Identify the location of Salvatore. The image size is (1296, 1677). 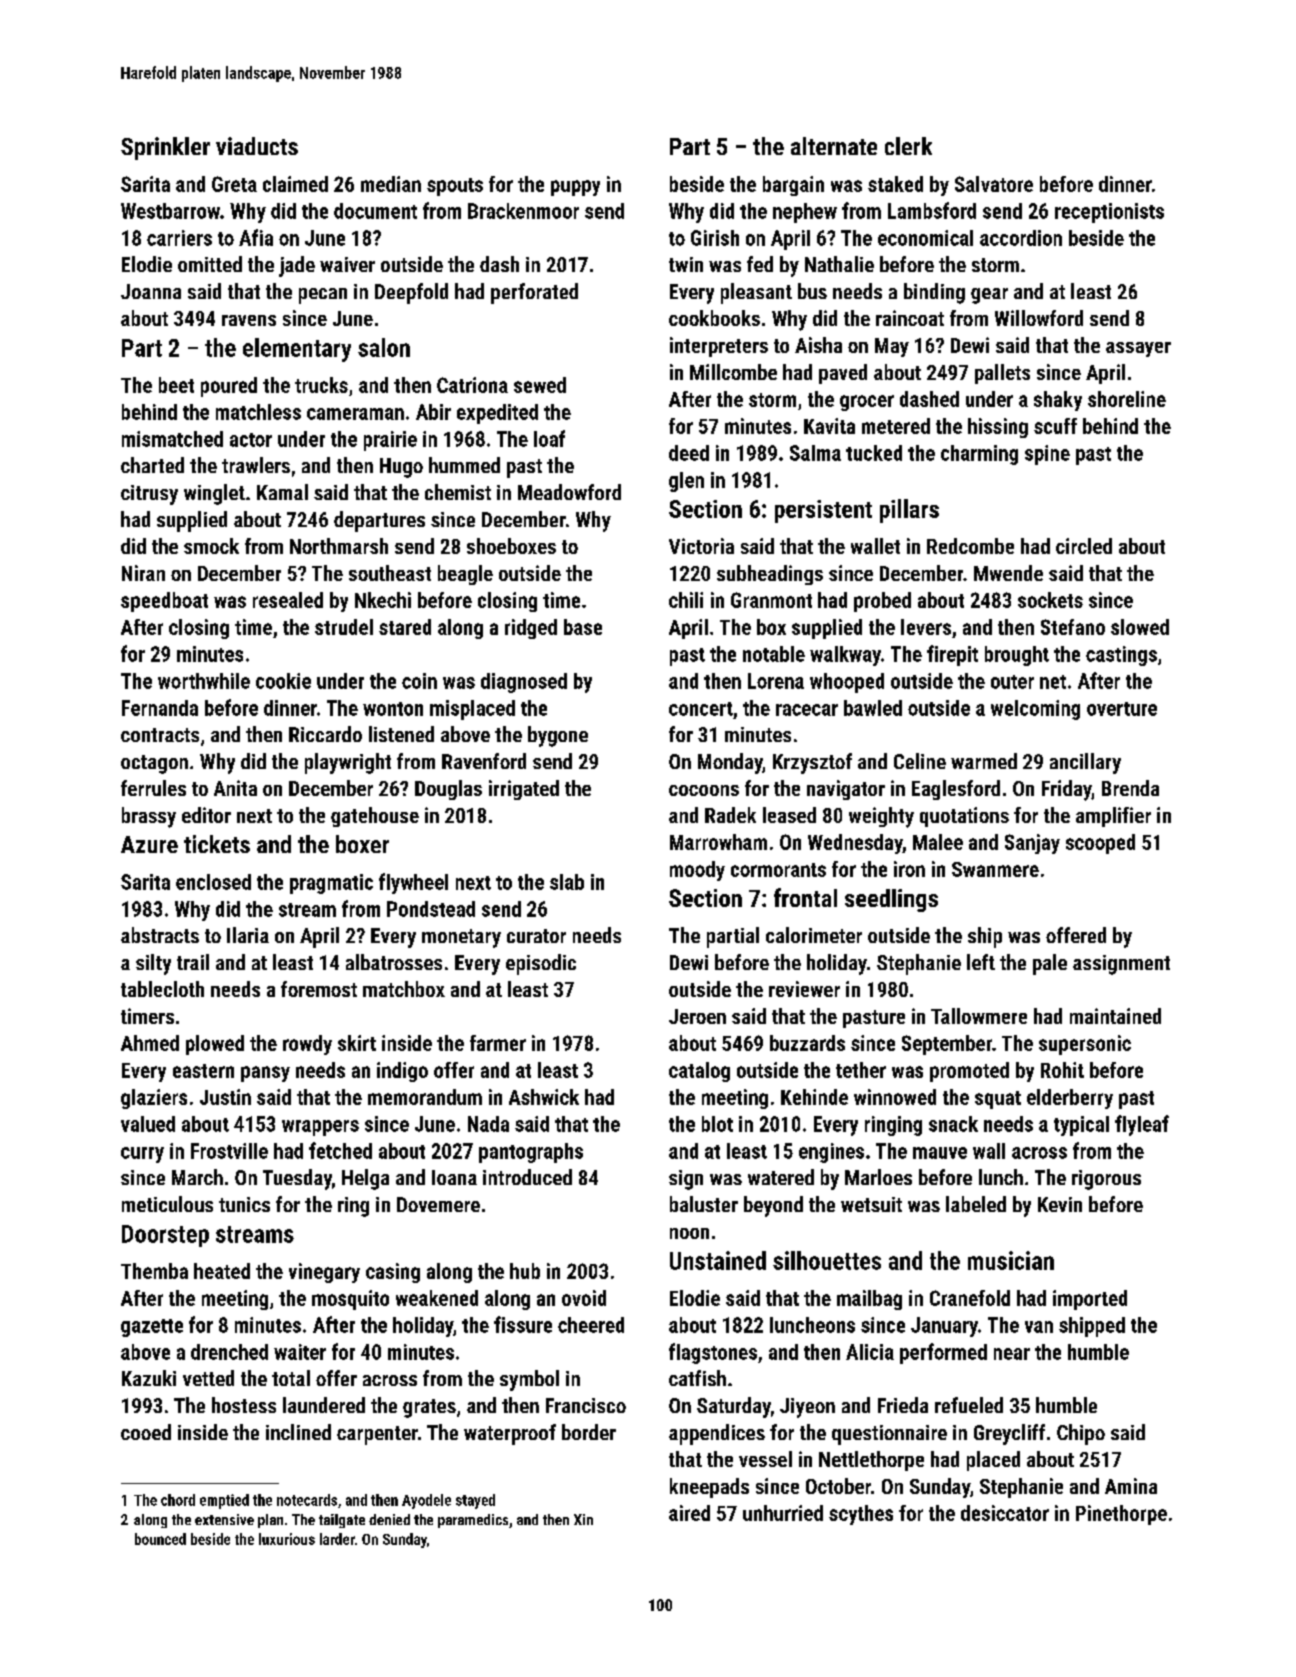
(994, 184).
